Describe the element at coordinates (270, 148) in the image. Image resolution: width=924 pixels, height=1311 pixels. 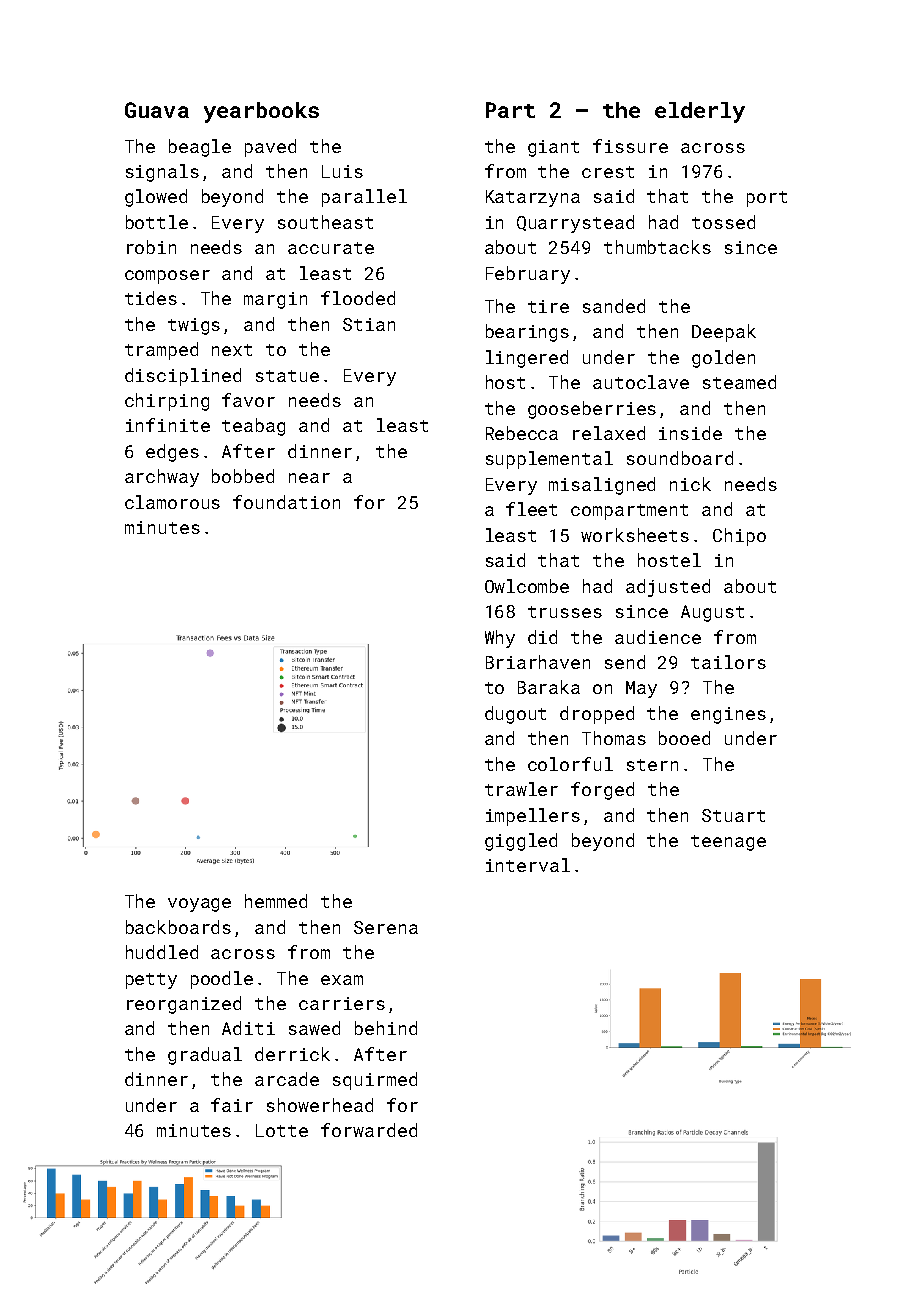
I see `paved` at that location.
